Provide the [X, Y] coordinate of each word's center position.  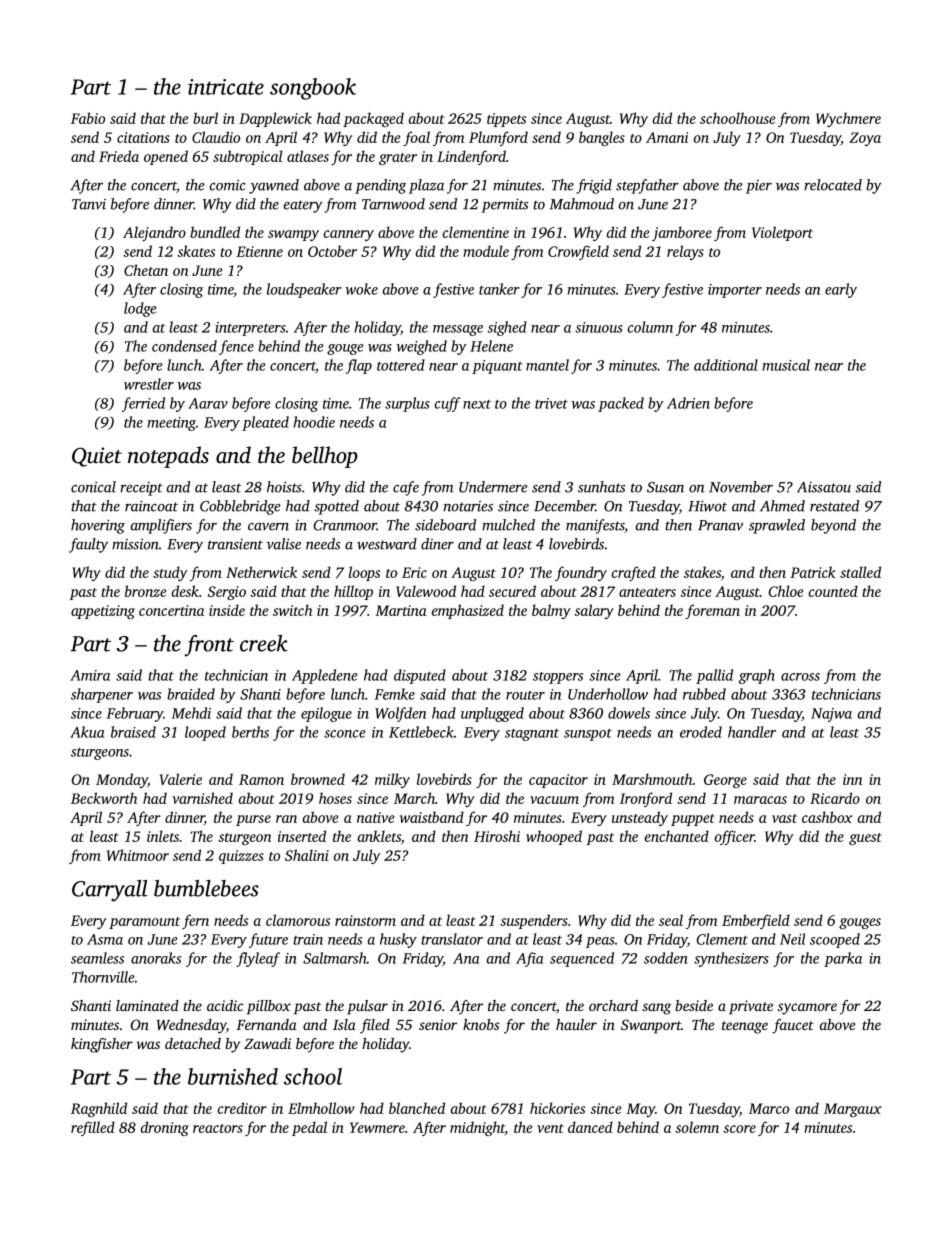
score [739, 1129]
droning [165, 1128]
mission [135, 544]
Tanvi [89, 204]
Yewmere [377, 1127]
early [841, 290]
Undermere [493, 487]
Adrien [688, 403]
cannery [349, 235]
